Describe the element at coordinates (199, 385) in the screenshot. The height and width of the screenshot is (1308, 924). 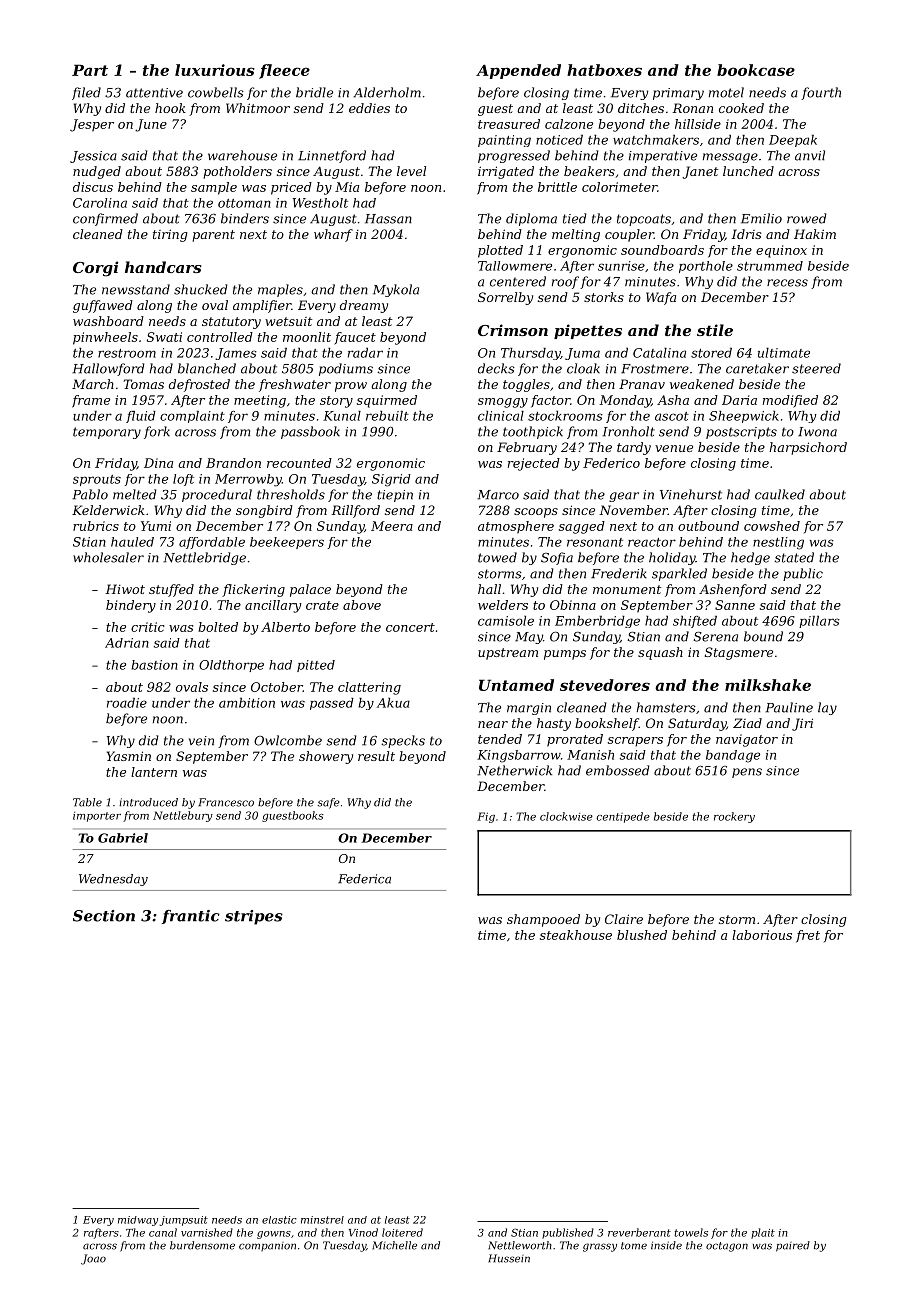
I see `defrosted` at that location.
